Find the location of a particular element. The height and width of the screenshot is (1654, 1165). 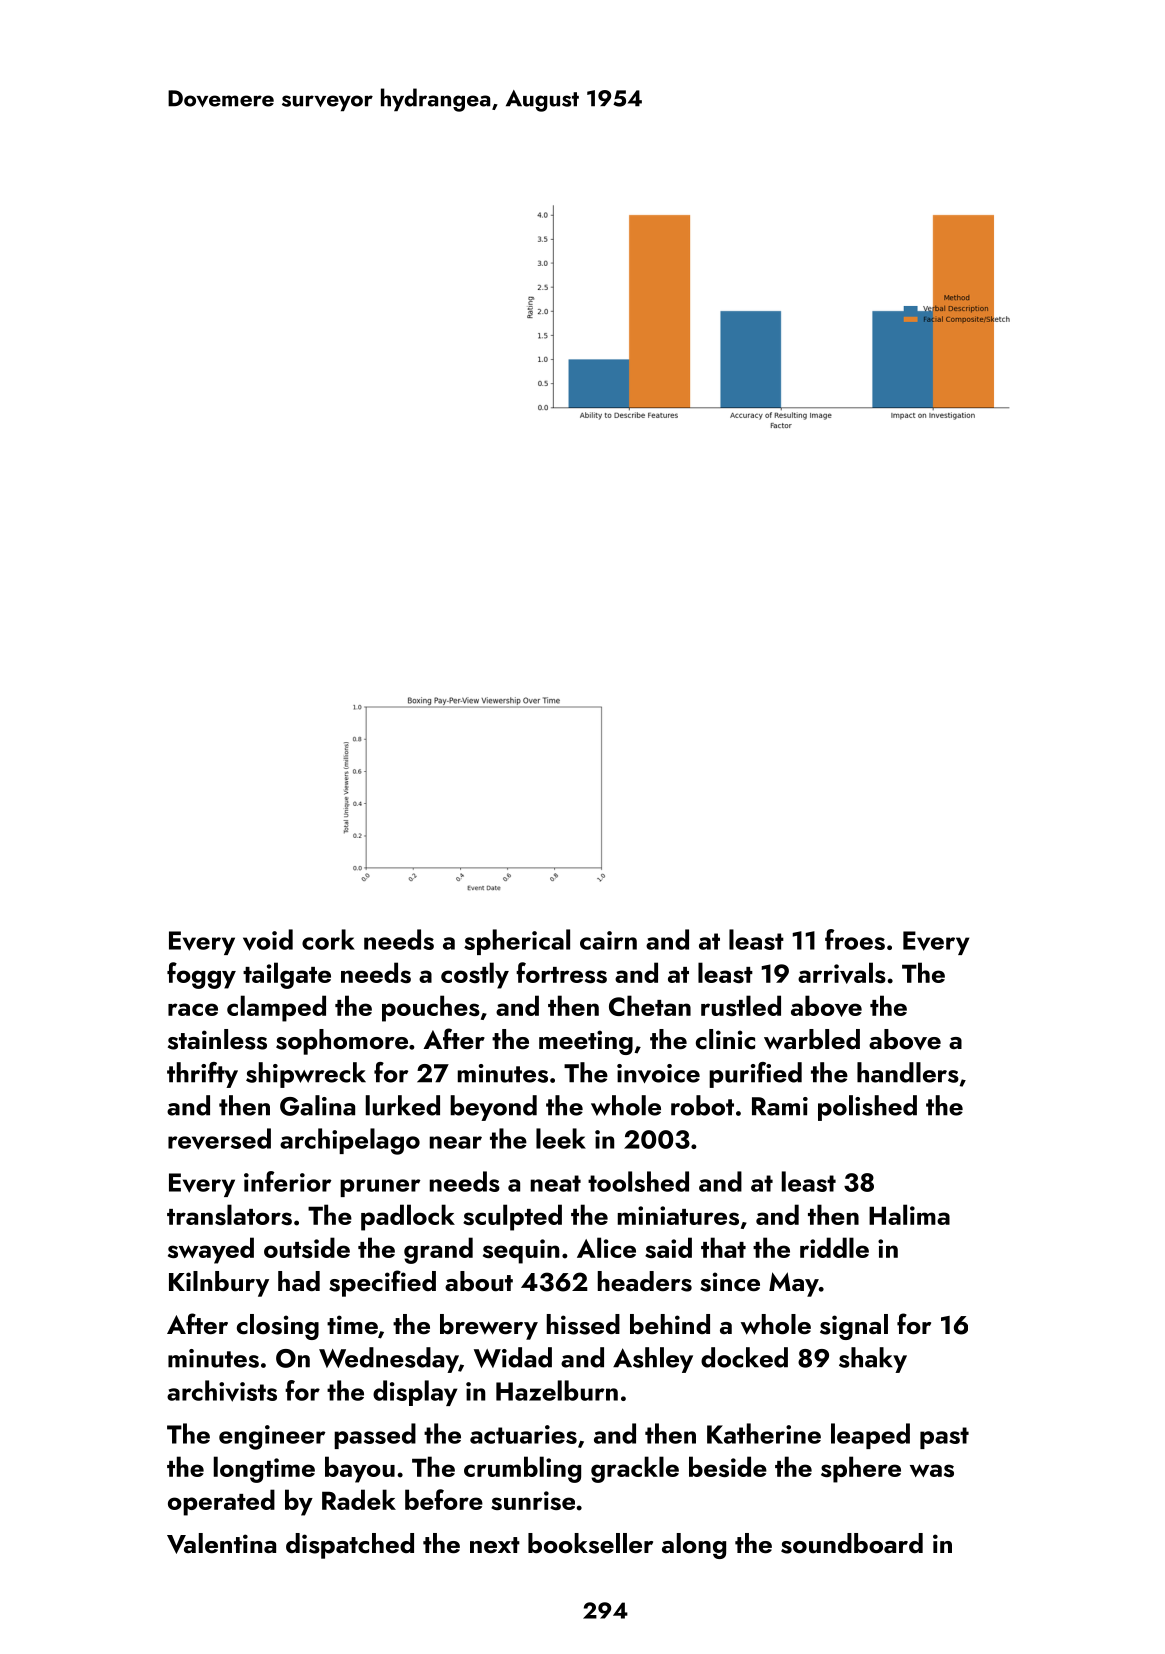

soundboard is located at coordinates (852, 1543).
